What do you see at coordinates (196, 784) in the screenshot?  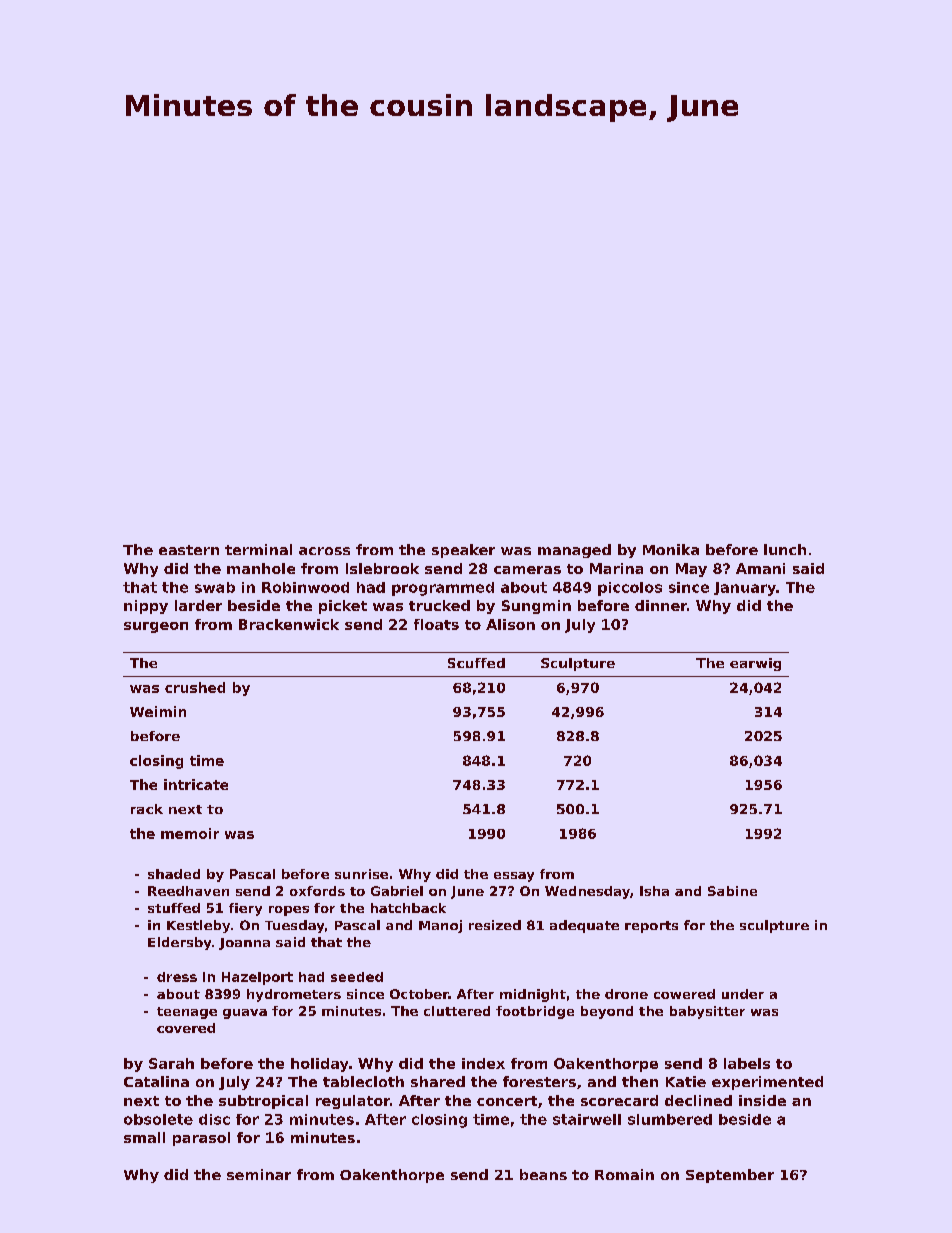 I see `intricate` at bounding box center [196, 784].
